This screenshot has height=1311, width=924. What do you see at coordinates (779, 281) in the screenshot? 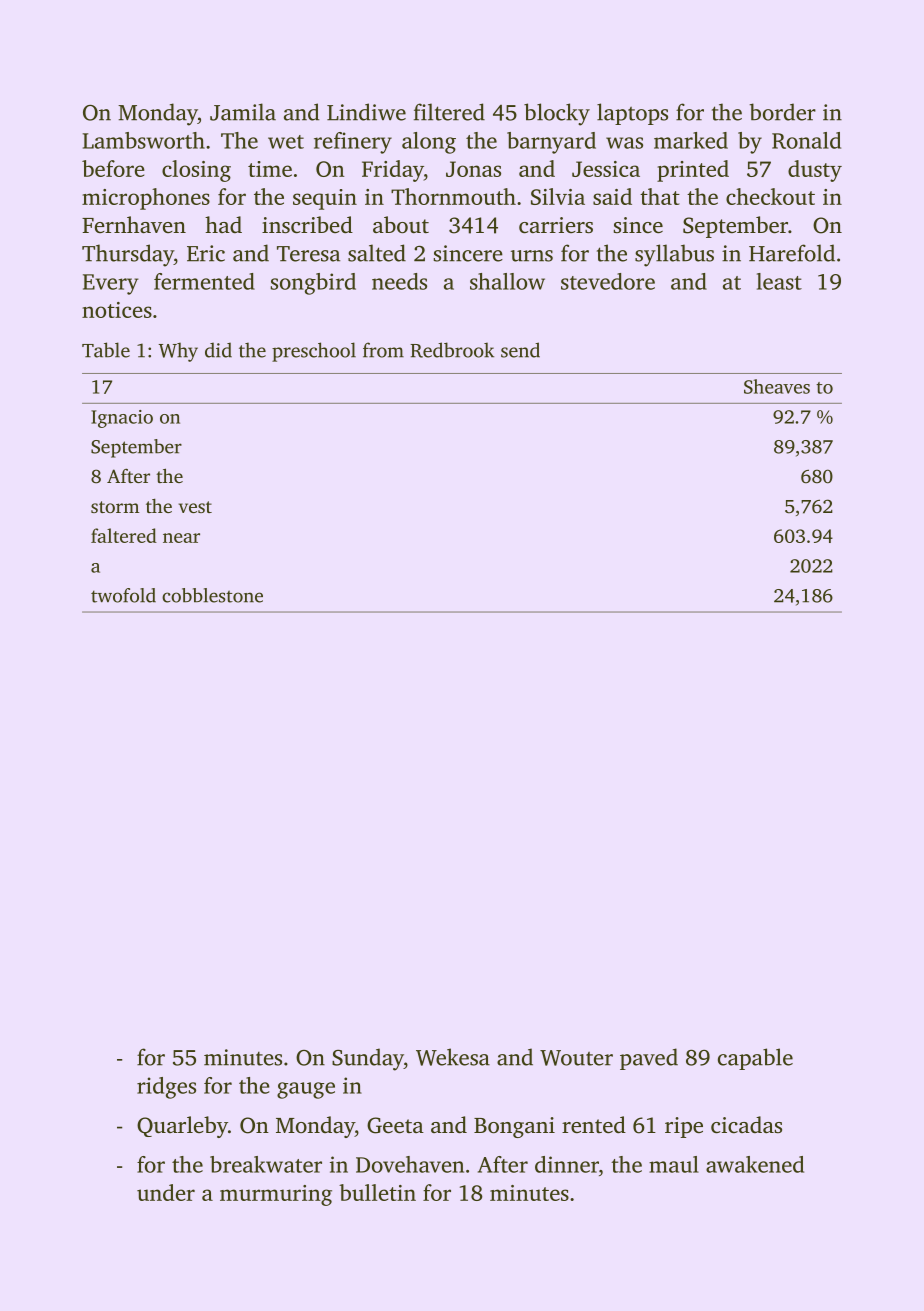
I see `least` at bounding box center [779, 281].
